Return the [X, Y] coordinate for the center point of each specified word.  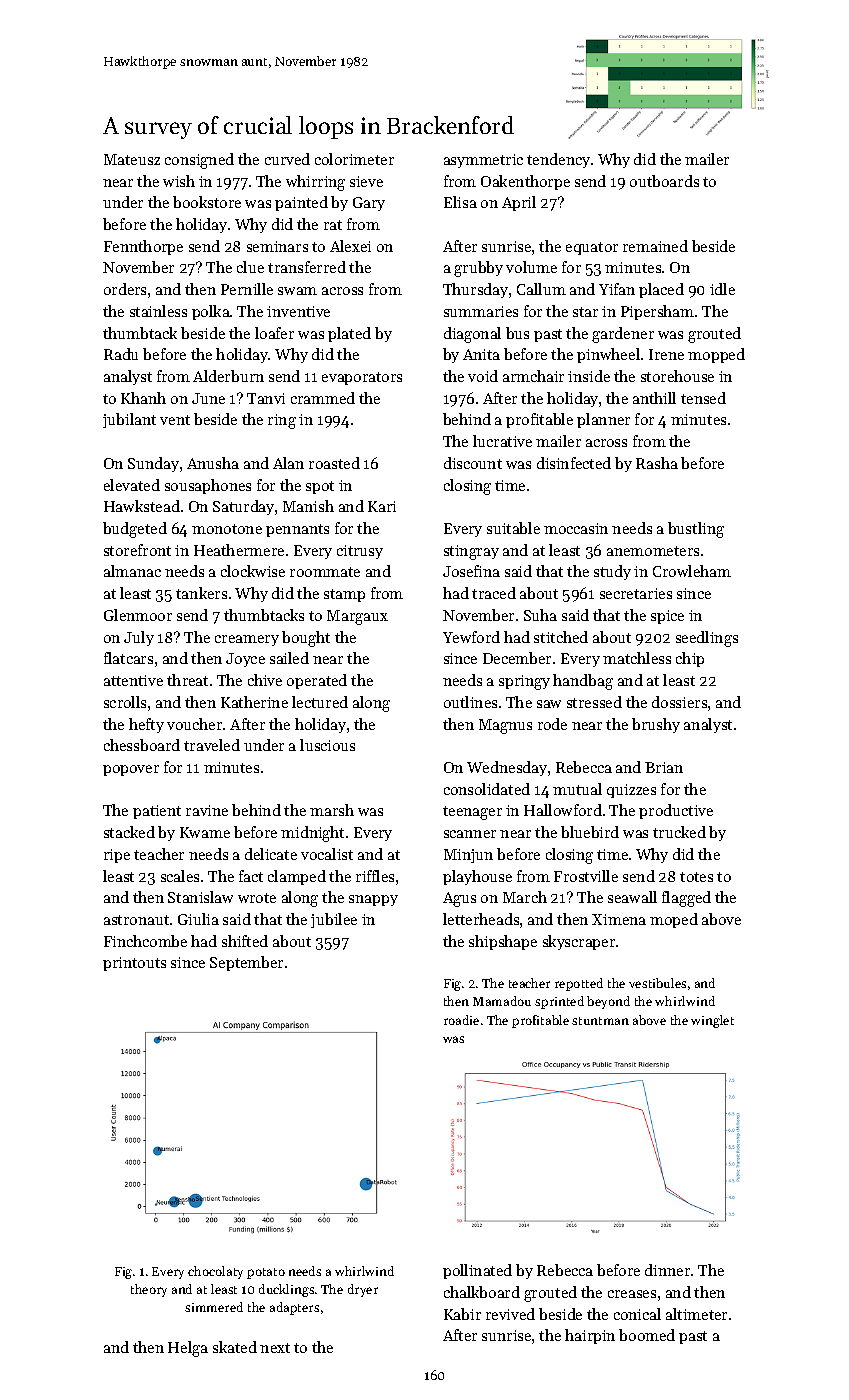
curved [287, 159]
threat [187, 680]
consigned [199, 161]
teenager [472, 813]
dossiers [679, 702]
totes [696, 877]
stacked [129, 832]
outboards [664, 181]
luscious [327, 745]
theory [149, 1290]
